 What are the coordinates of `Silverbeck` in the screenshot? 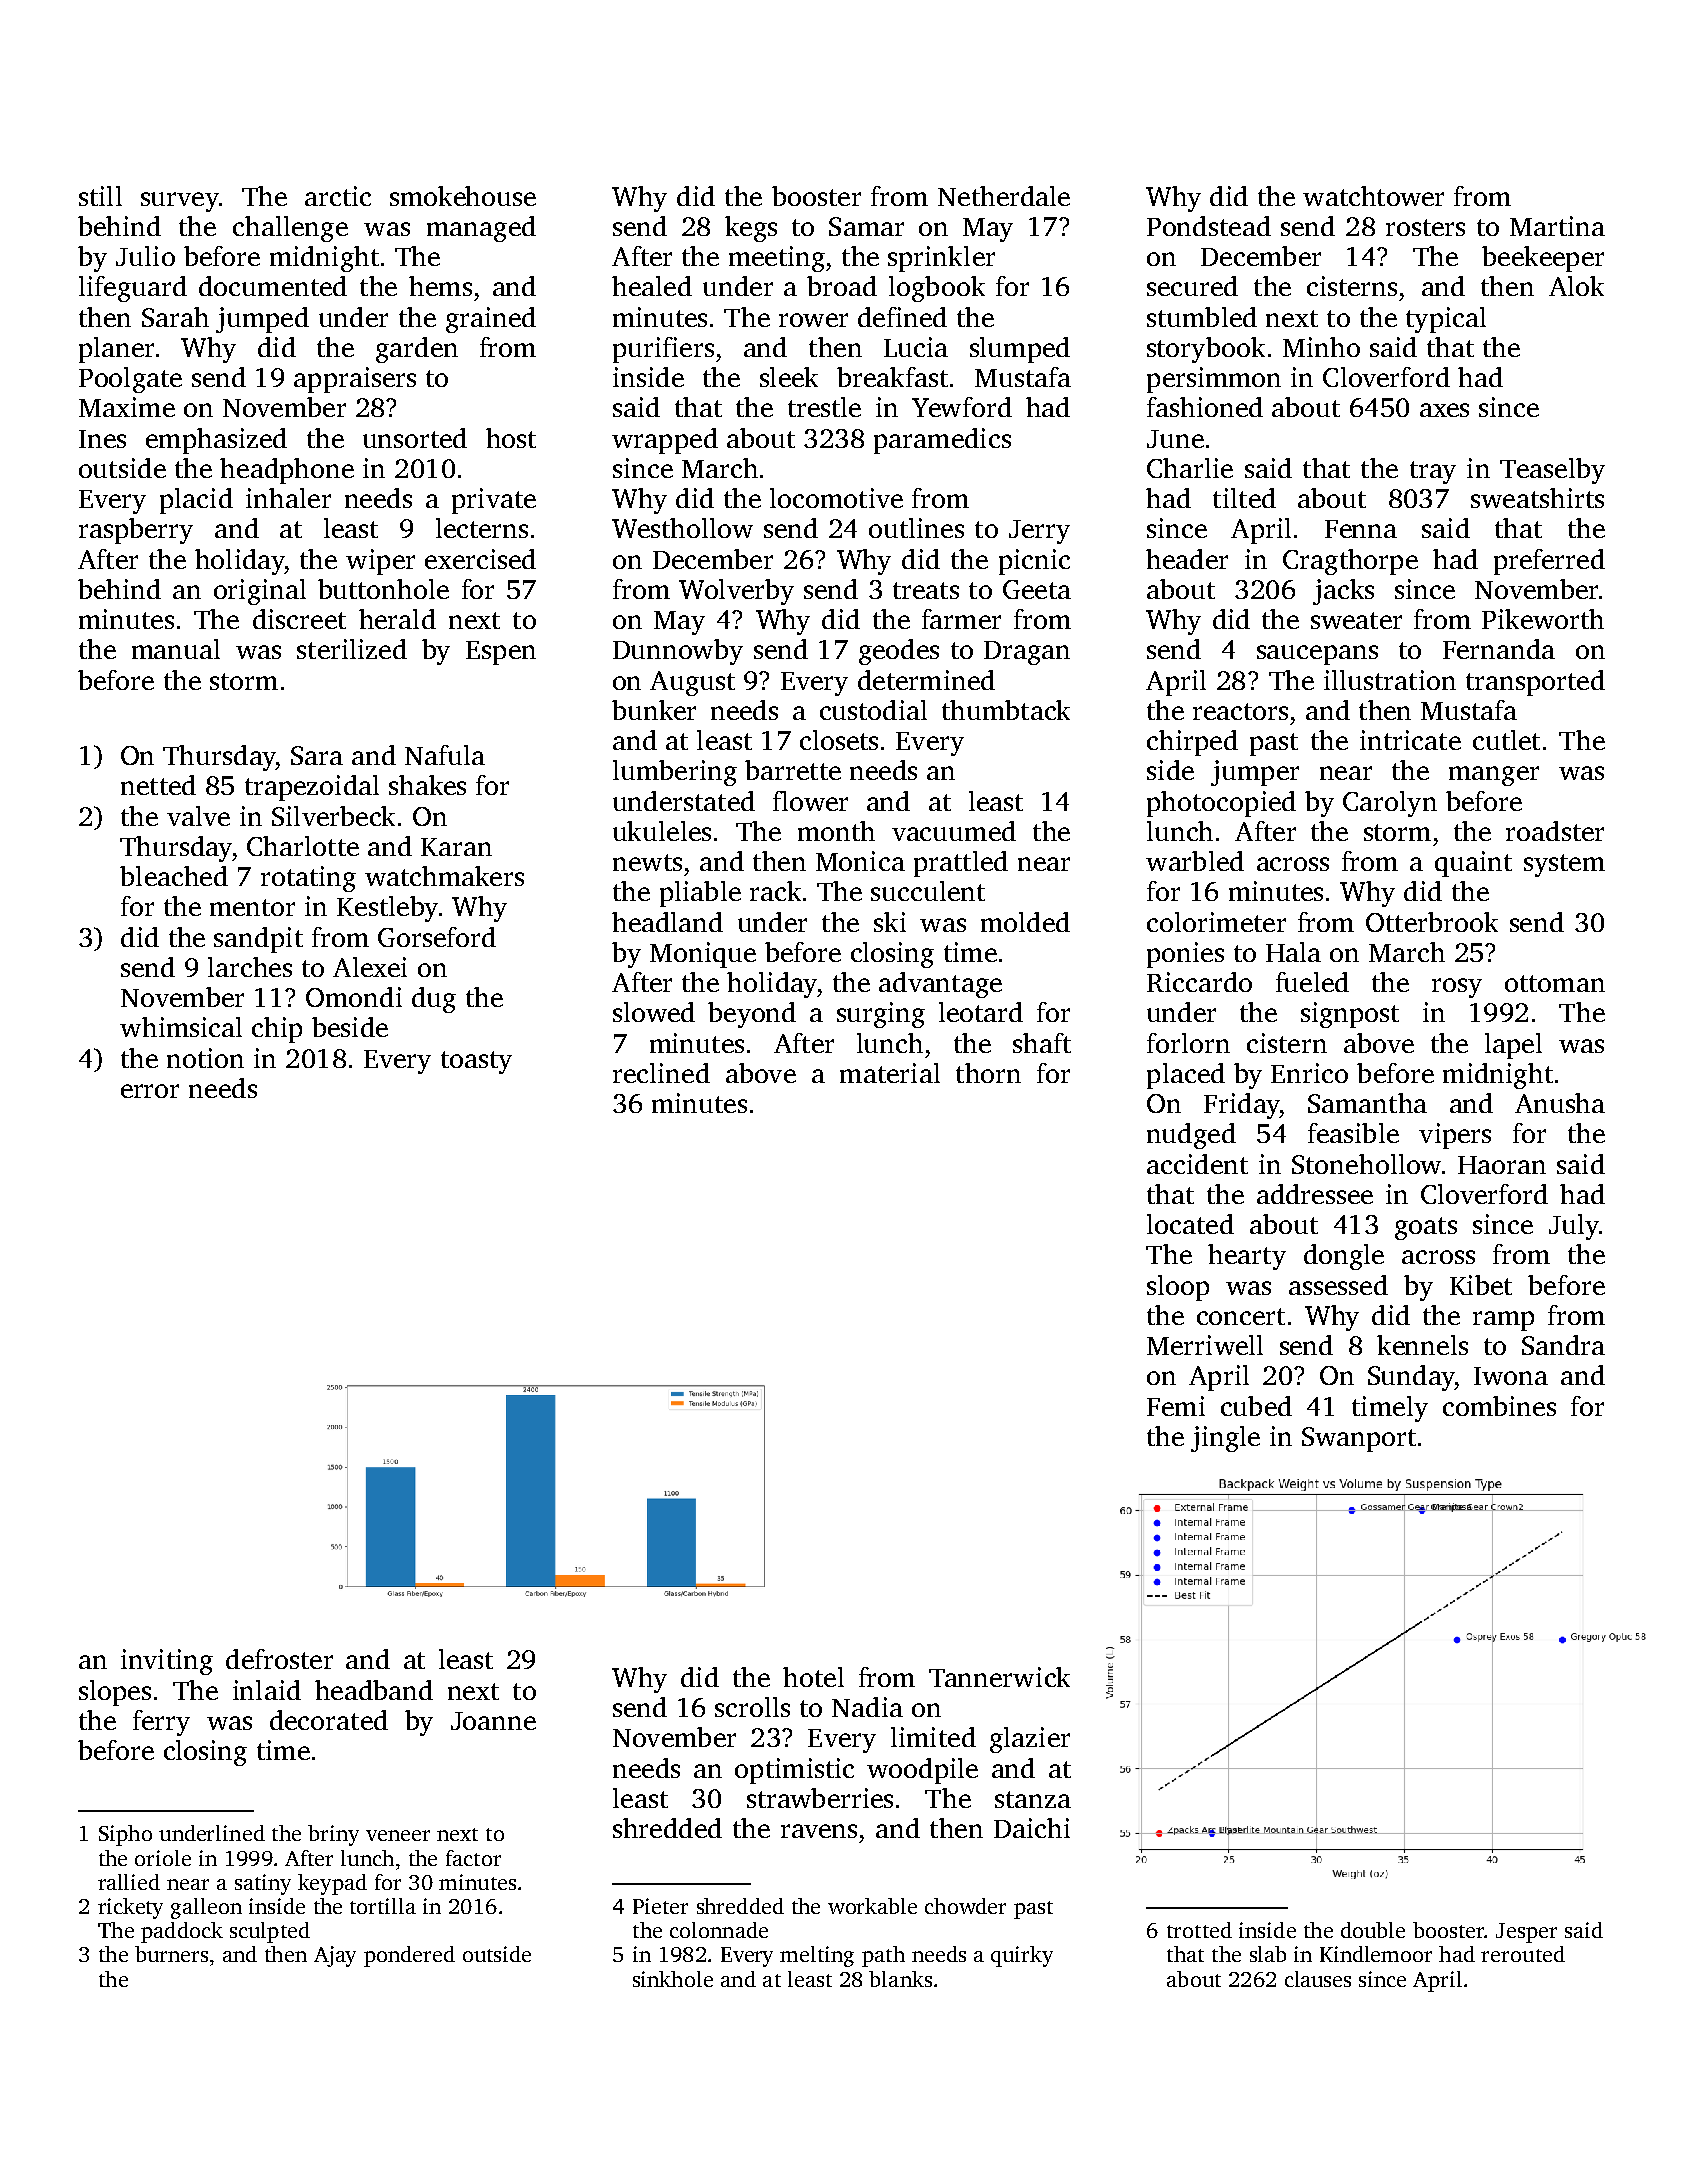 It's located at (333, 816).
